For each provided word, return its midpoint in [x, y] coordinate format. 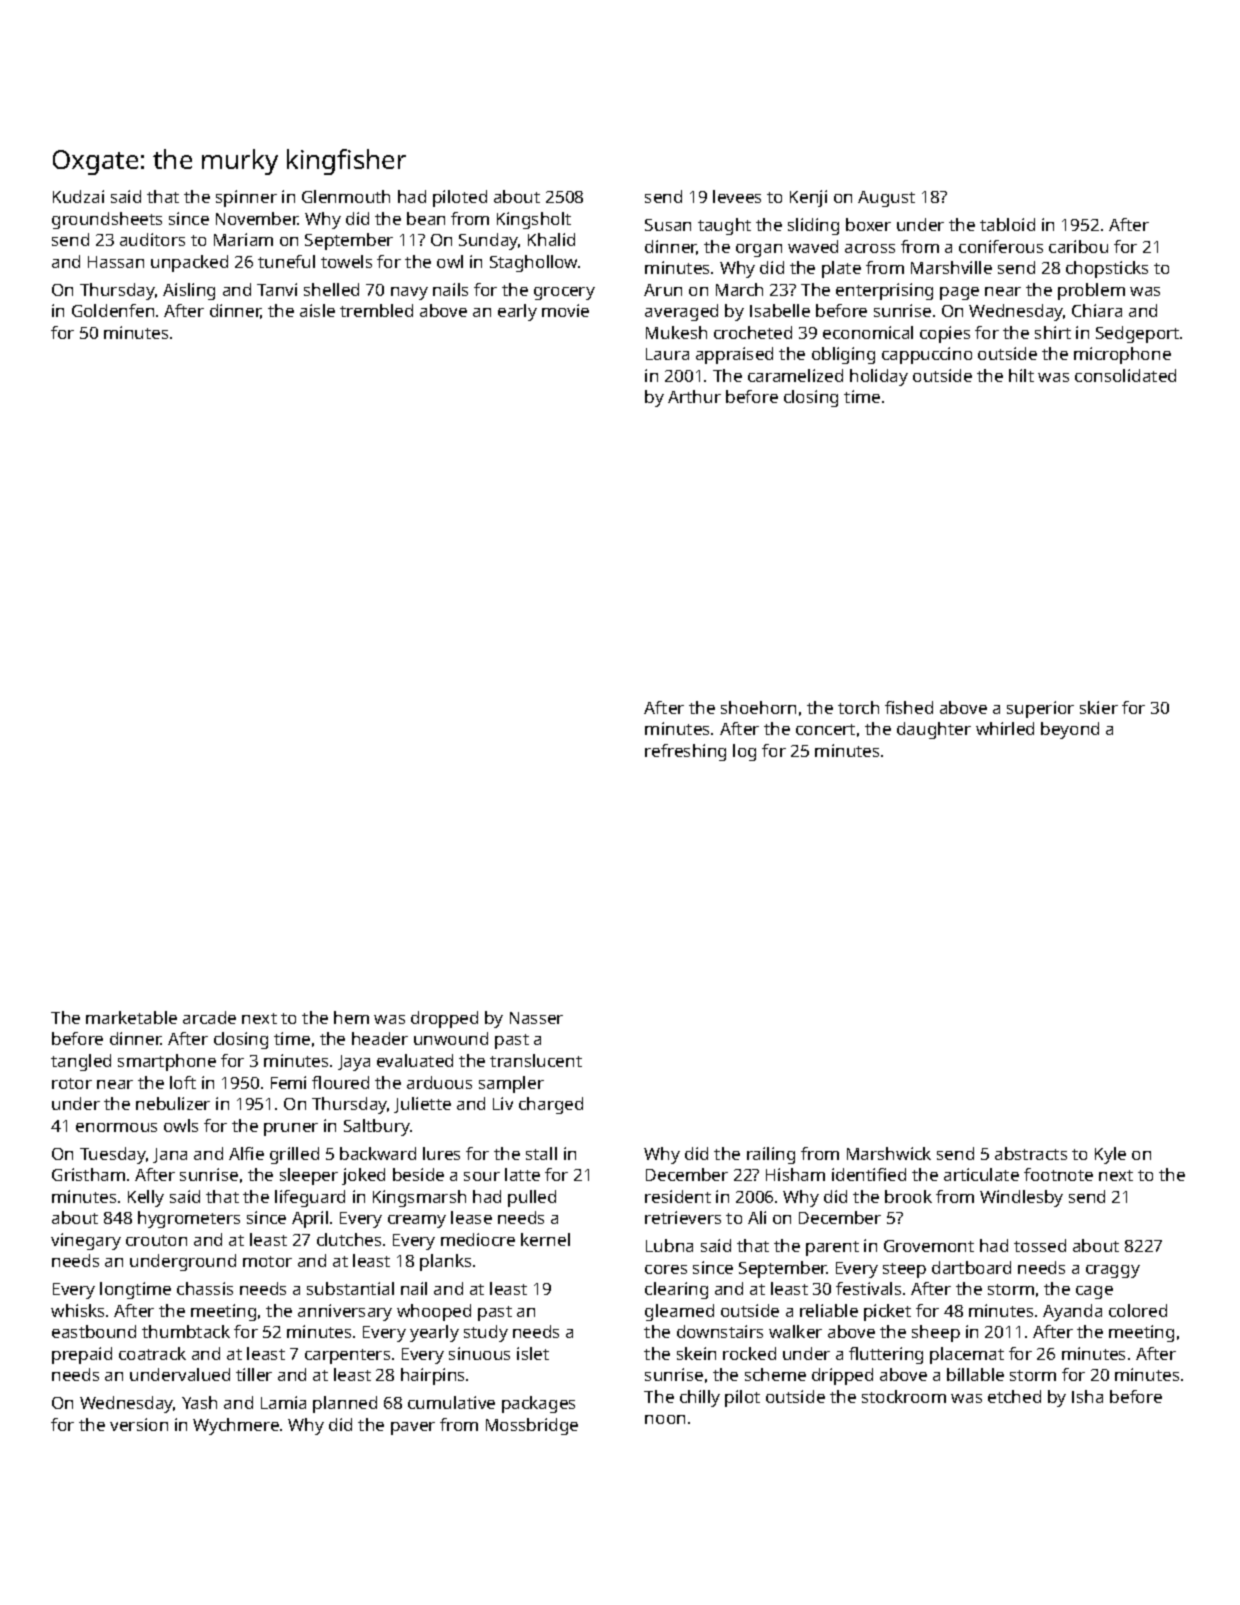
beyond [1070, 730]
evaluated [415, 1060]
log [744, 752]
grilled [294, 1155]
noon [665, 1419]
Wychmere [236, 1426]
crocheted [753, 332]
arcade [209, 1017]
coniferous [1001, 246]
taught [724, 226]
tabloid [1007, 224]
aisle [317, 310]
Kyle [1110, 1155]
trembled [376, 310]
